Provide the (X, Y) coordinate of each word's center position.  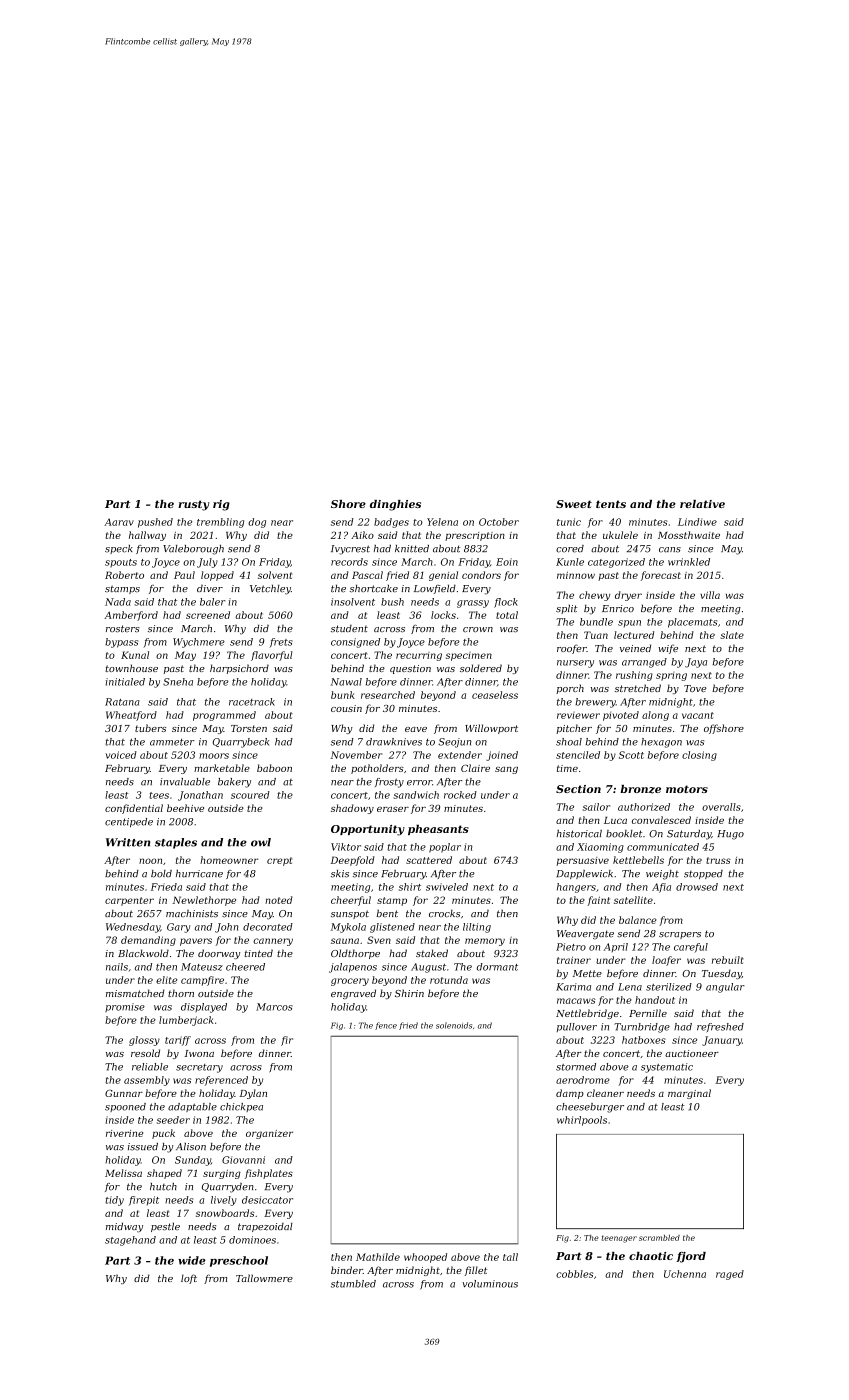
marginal (689, 1094)
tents (611, 504)
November (356, 755)
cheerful (351, 901)
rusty (193, 505)
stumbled (353, 1284)
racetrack (252, 702)
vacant (698, 715)
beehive (185, 808)
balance (638, 920)
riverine (124, 1133)
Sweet (574, 504)
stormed (576, 1067)
